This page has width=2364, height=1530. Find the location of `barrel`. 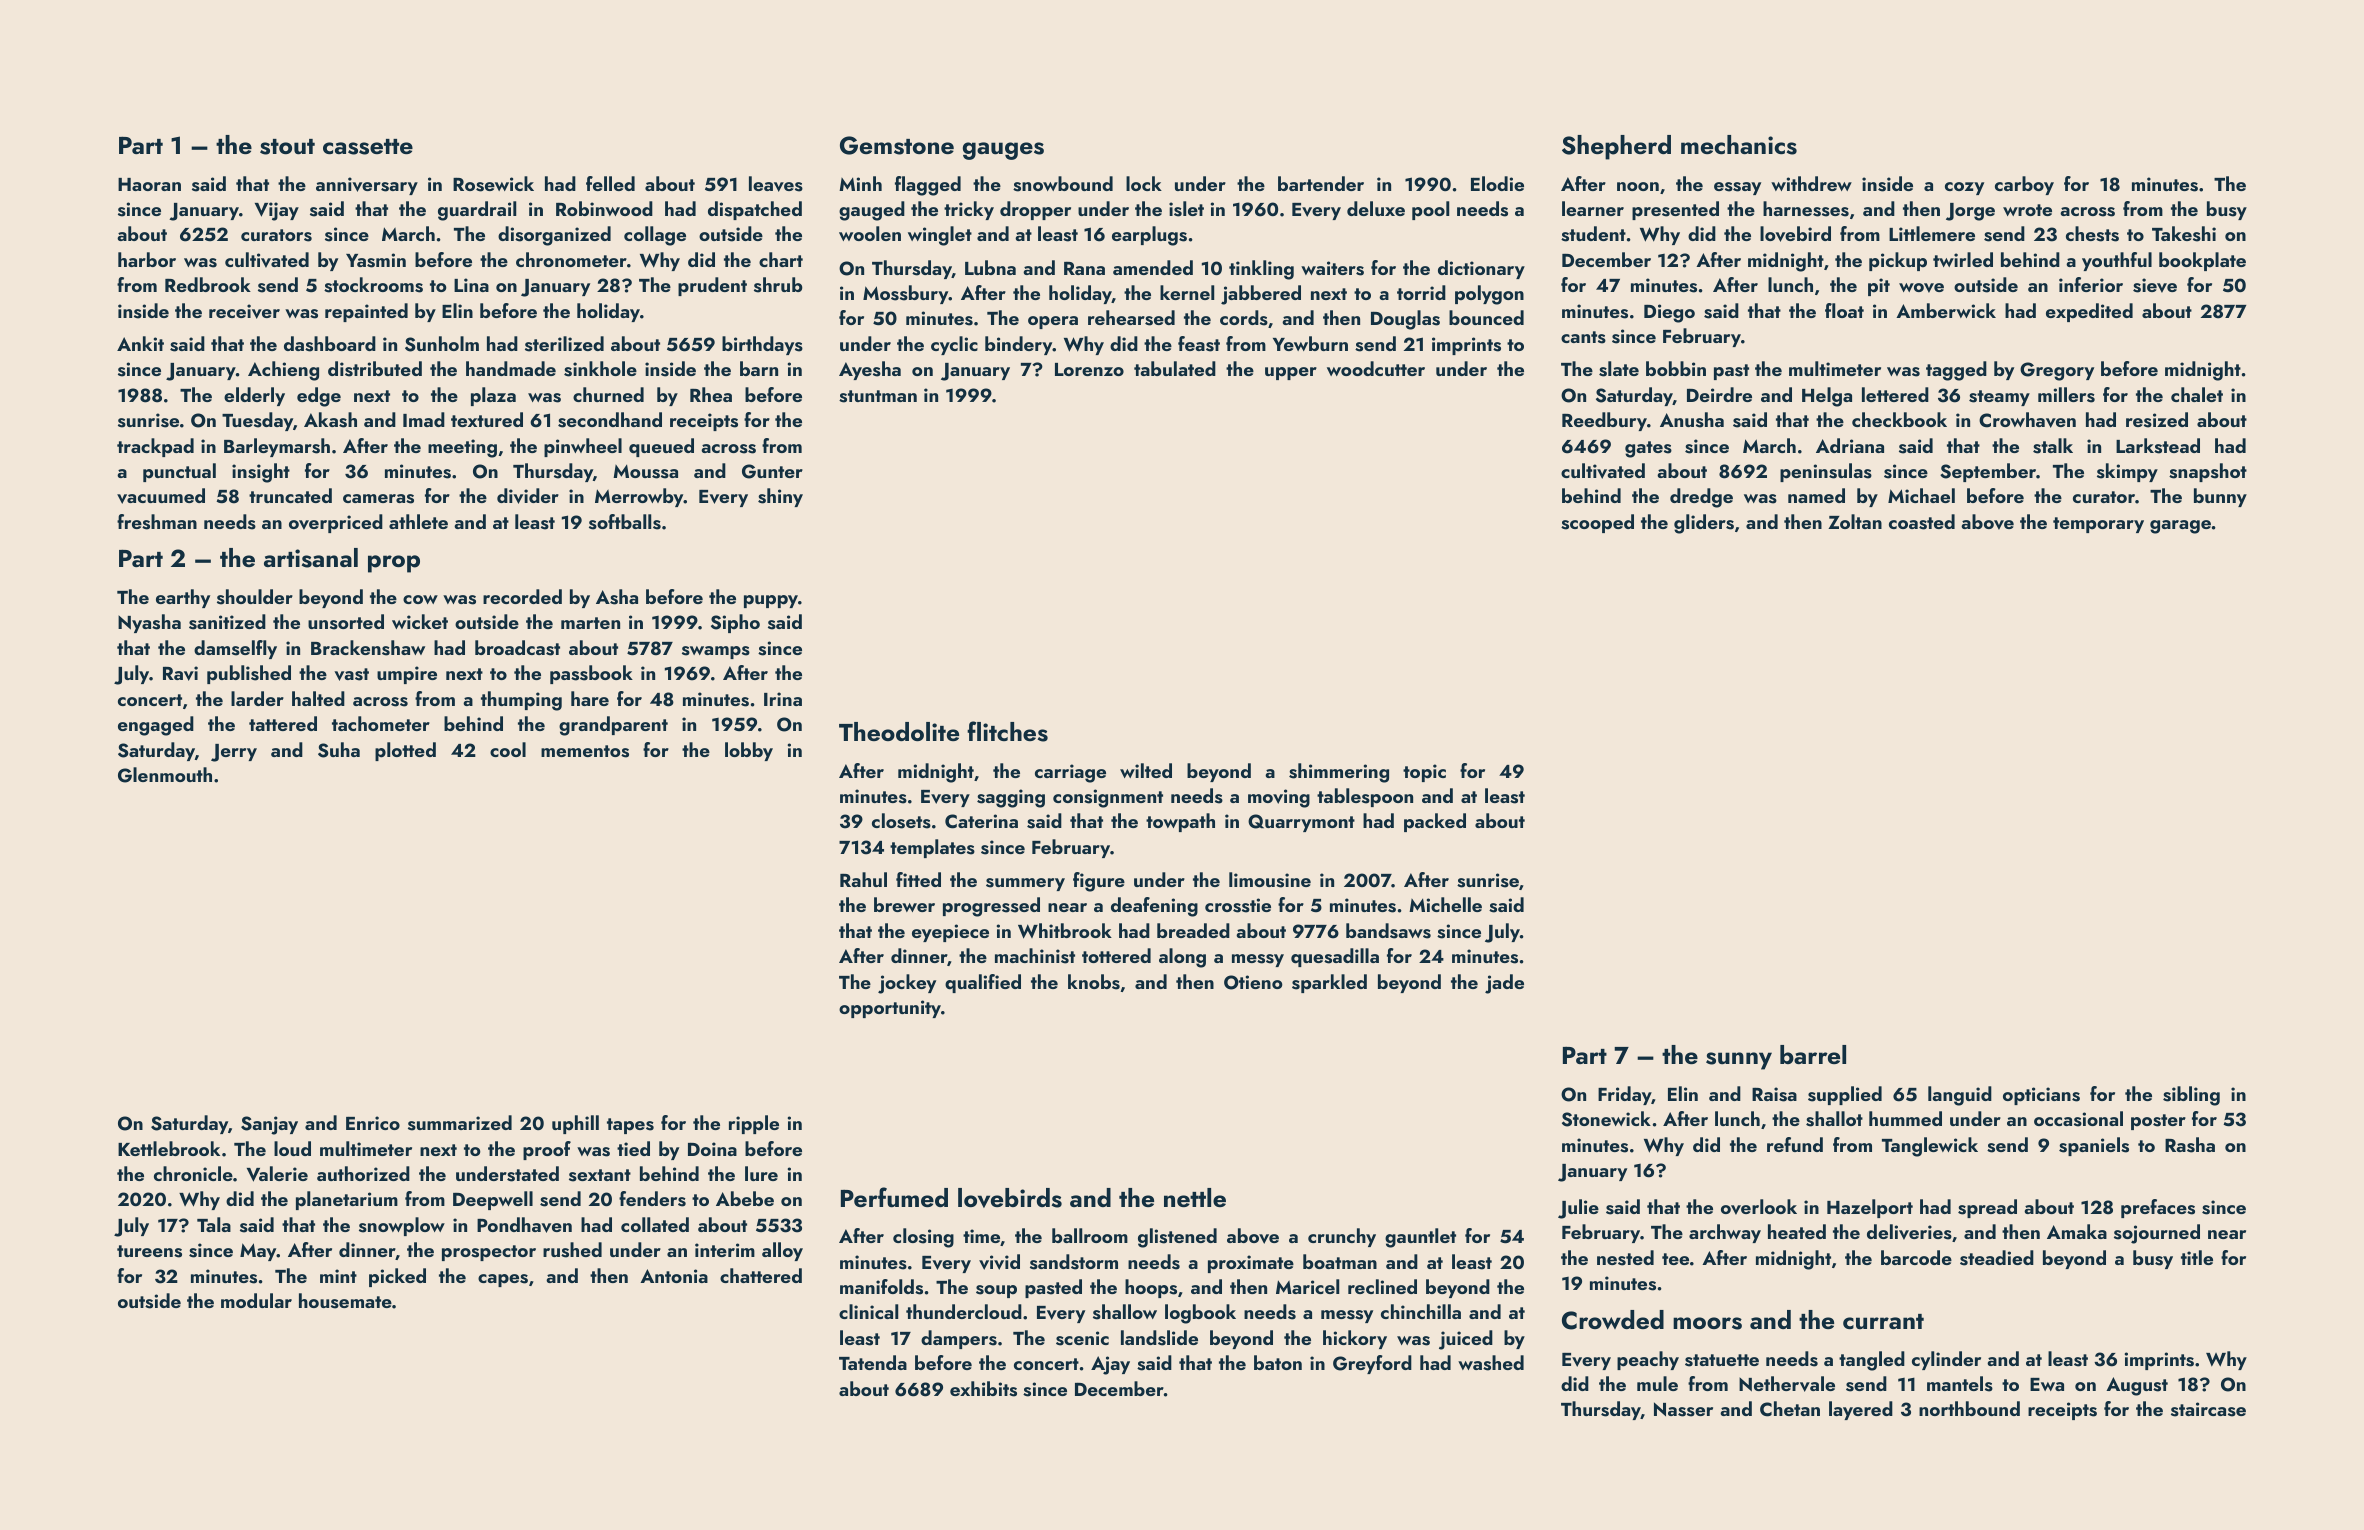

barrel is located at coordinates (1813, 1054).
